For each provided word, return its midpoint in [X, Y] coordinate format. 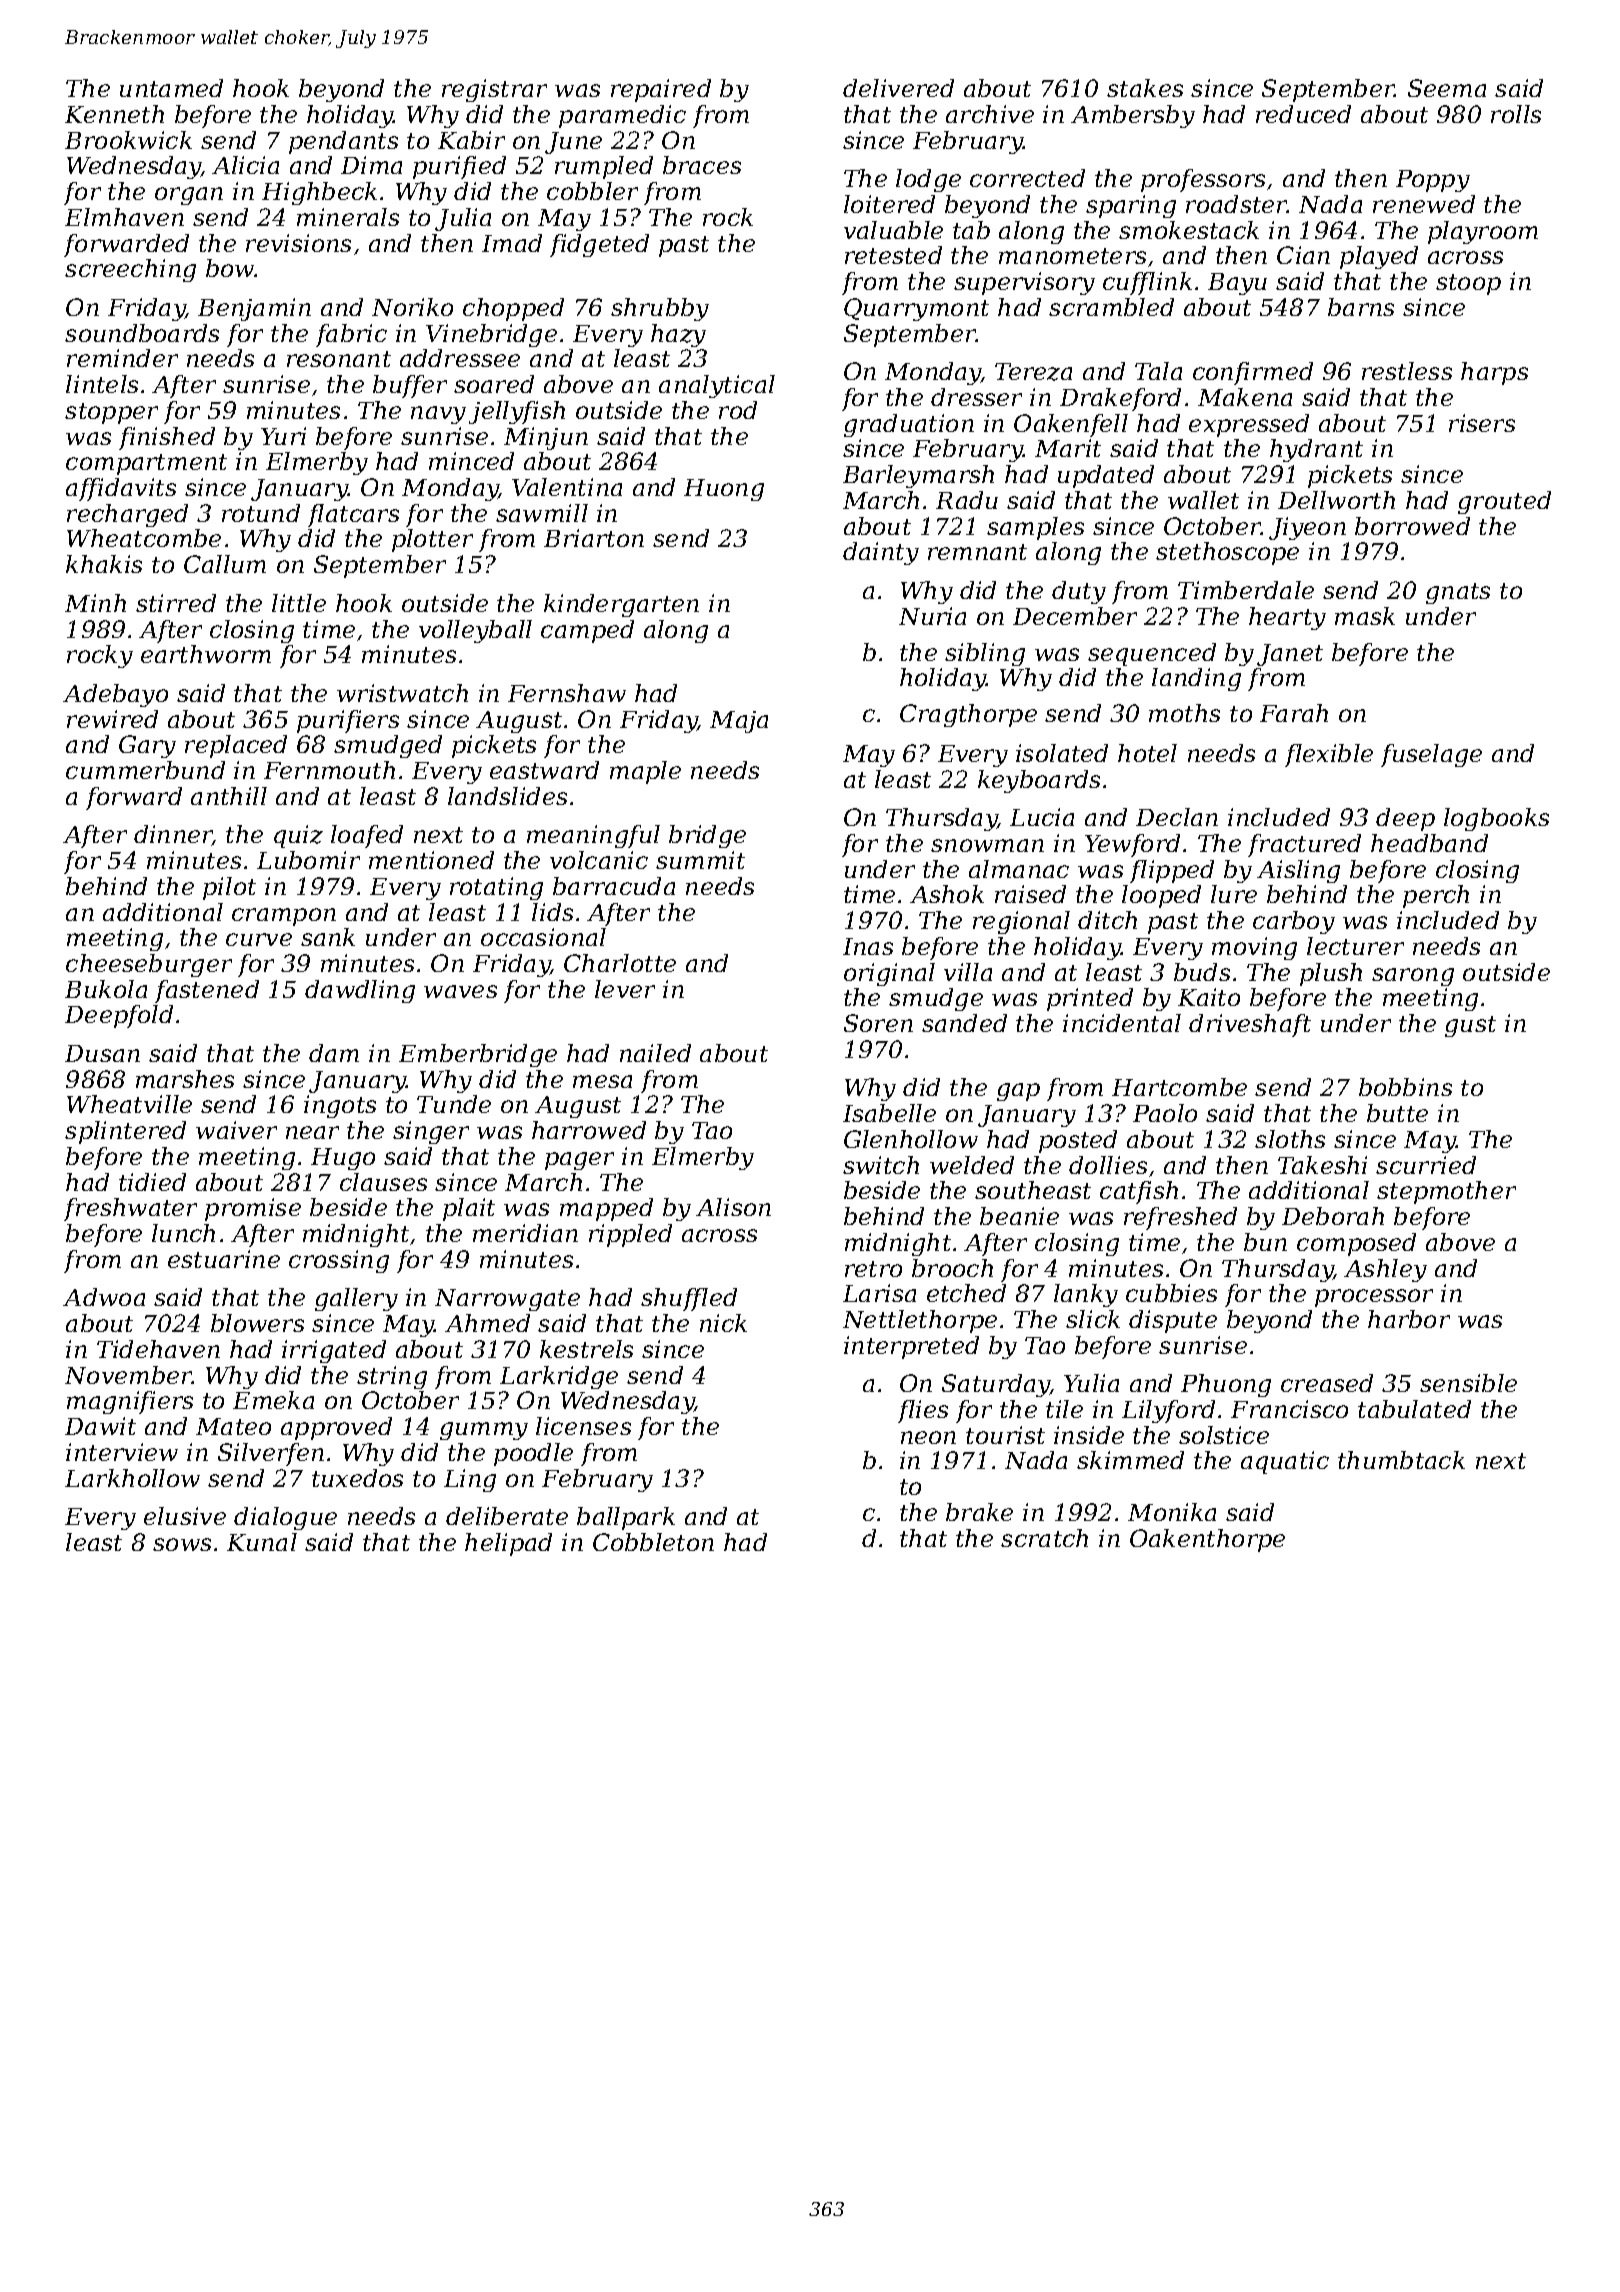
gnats [1458, 593]
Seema [1447, 88]
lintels [102, 384]
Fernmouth [329, 770]
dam [334, 1053]
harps [1494, 373]
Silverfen [271, 1454]
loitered [889, 204]
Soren [878, 1023]
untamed [171, 88]
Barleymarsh [918, 476]
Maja [739, 722]
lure [1234, 894]
